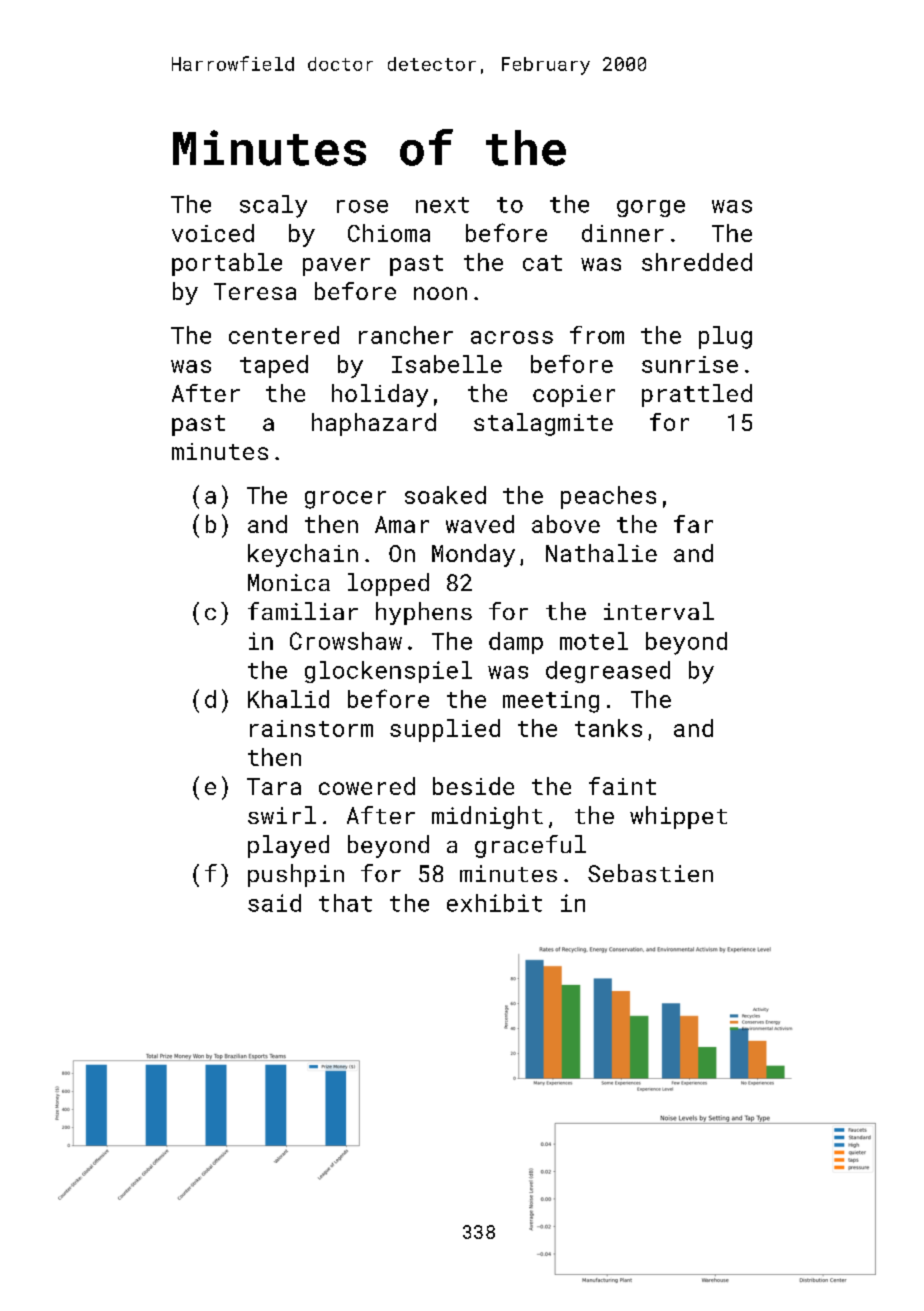 The height and width of the image is (1311, 924). What do you see at coordinates (336, 267) in the image?
I see `paver` at bounding box center [336, 267].
